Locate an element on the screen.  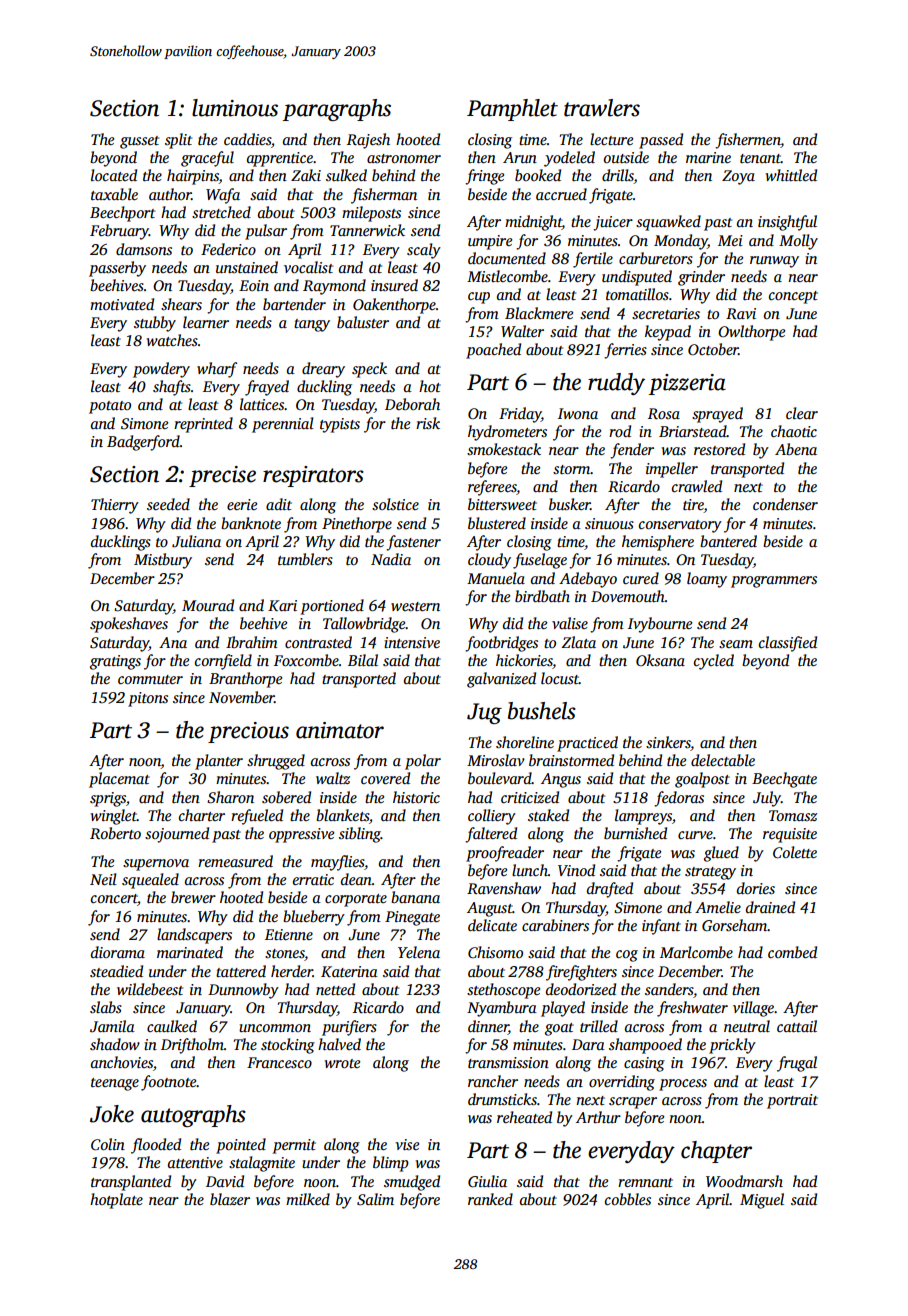
frugal is located at coordinates (797, 1064).
